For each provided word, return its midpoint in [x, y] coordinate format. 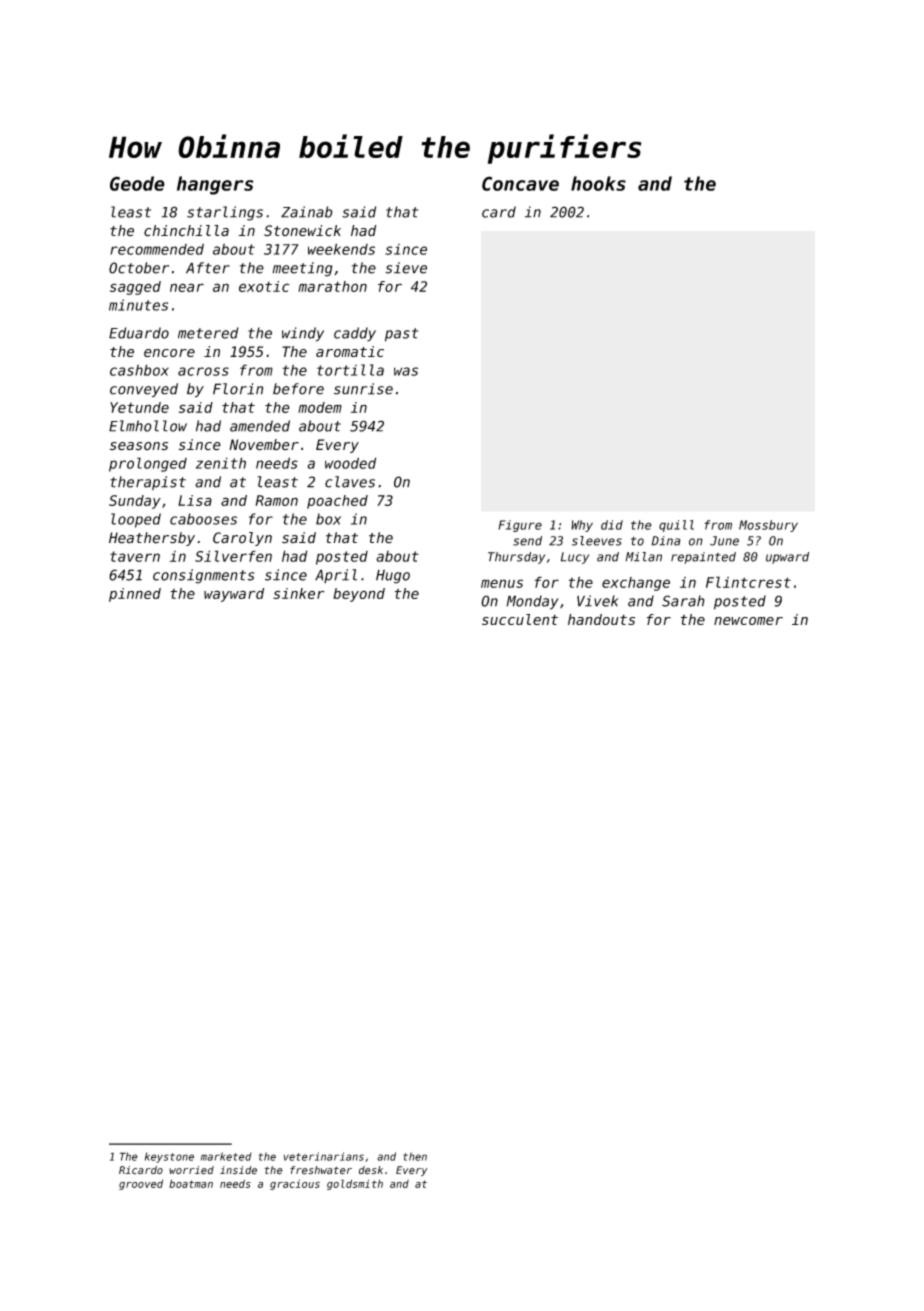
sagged [135, 288]
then [415, 1156]
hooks [598, 183]
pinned [135, 595]
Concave [520, 183]
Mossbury [768, 526]
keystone [169, 1157]
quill [676, 526]
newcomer [748, 621]
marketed [226, 1156]
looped [136, 520]
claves [350, 482]
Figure [520, 526]
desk [371, 1170]
